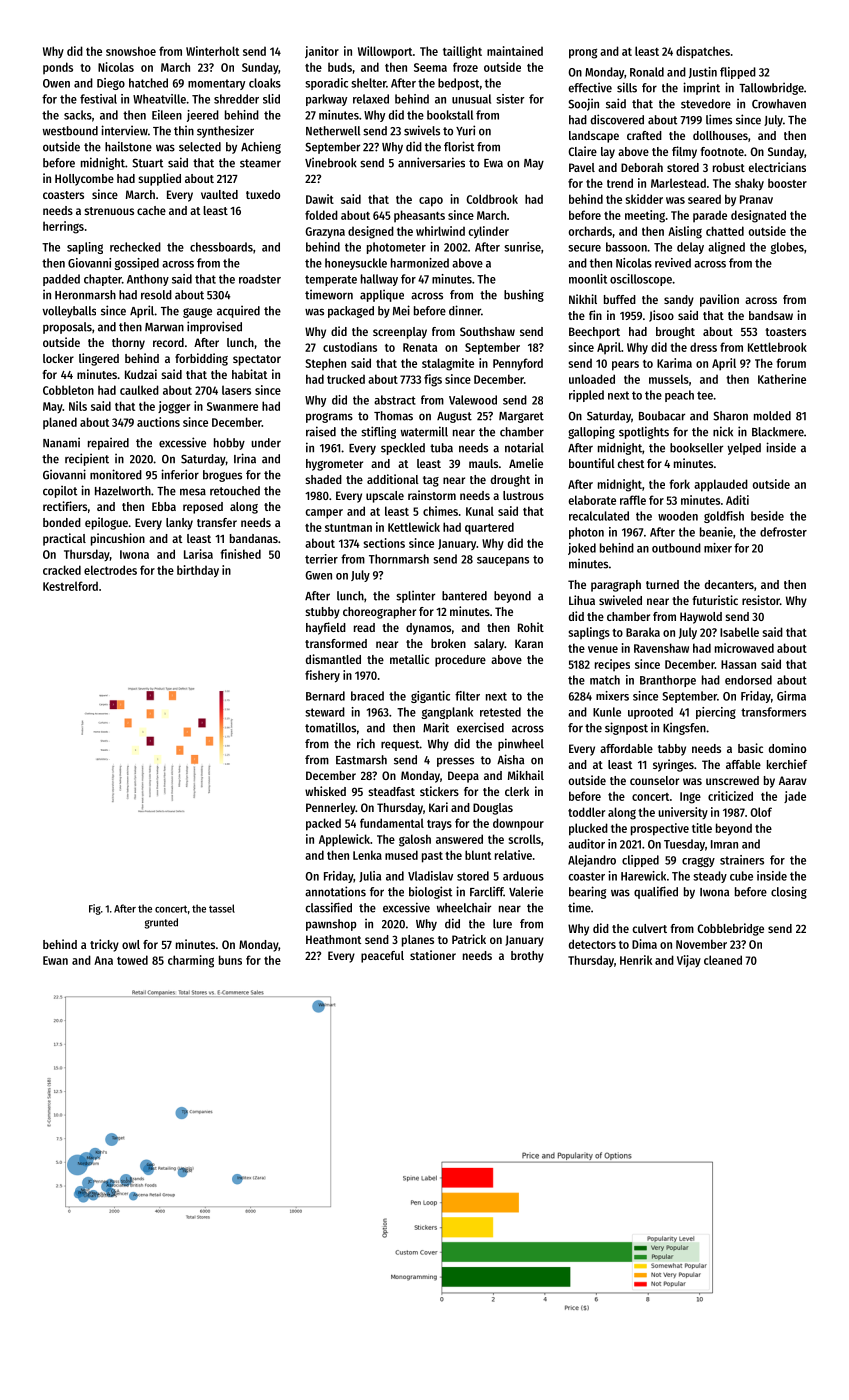  I want to click on bookseller, so click(696, 448).
